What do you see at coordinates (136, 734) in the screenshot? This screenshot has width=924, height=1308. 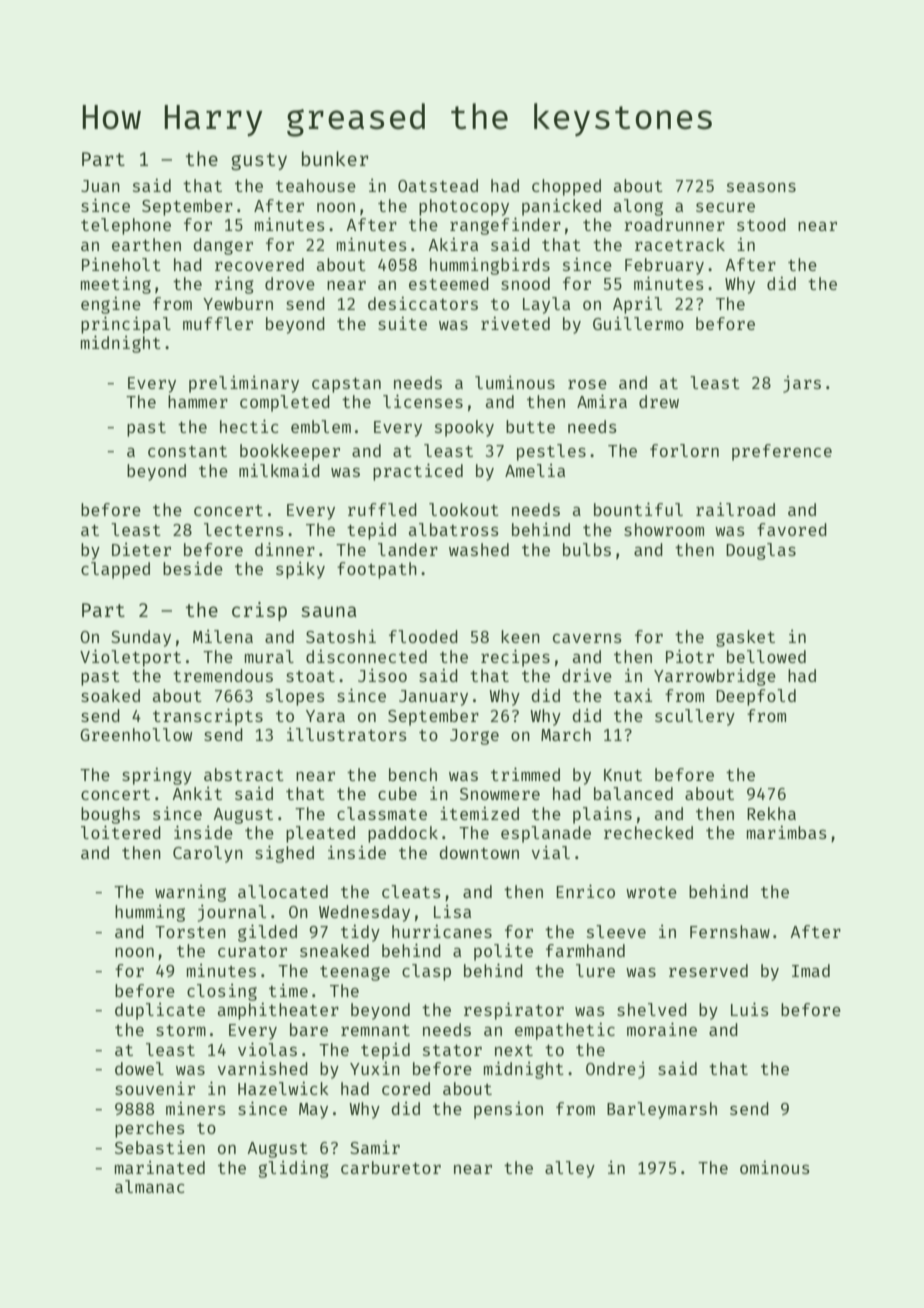 I see `Greenhollow` at bounding box center [136, 734].
